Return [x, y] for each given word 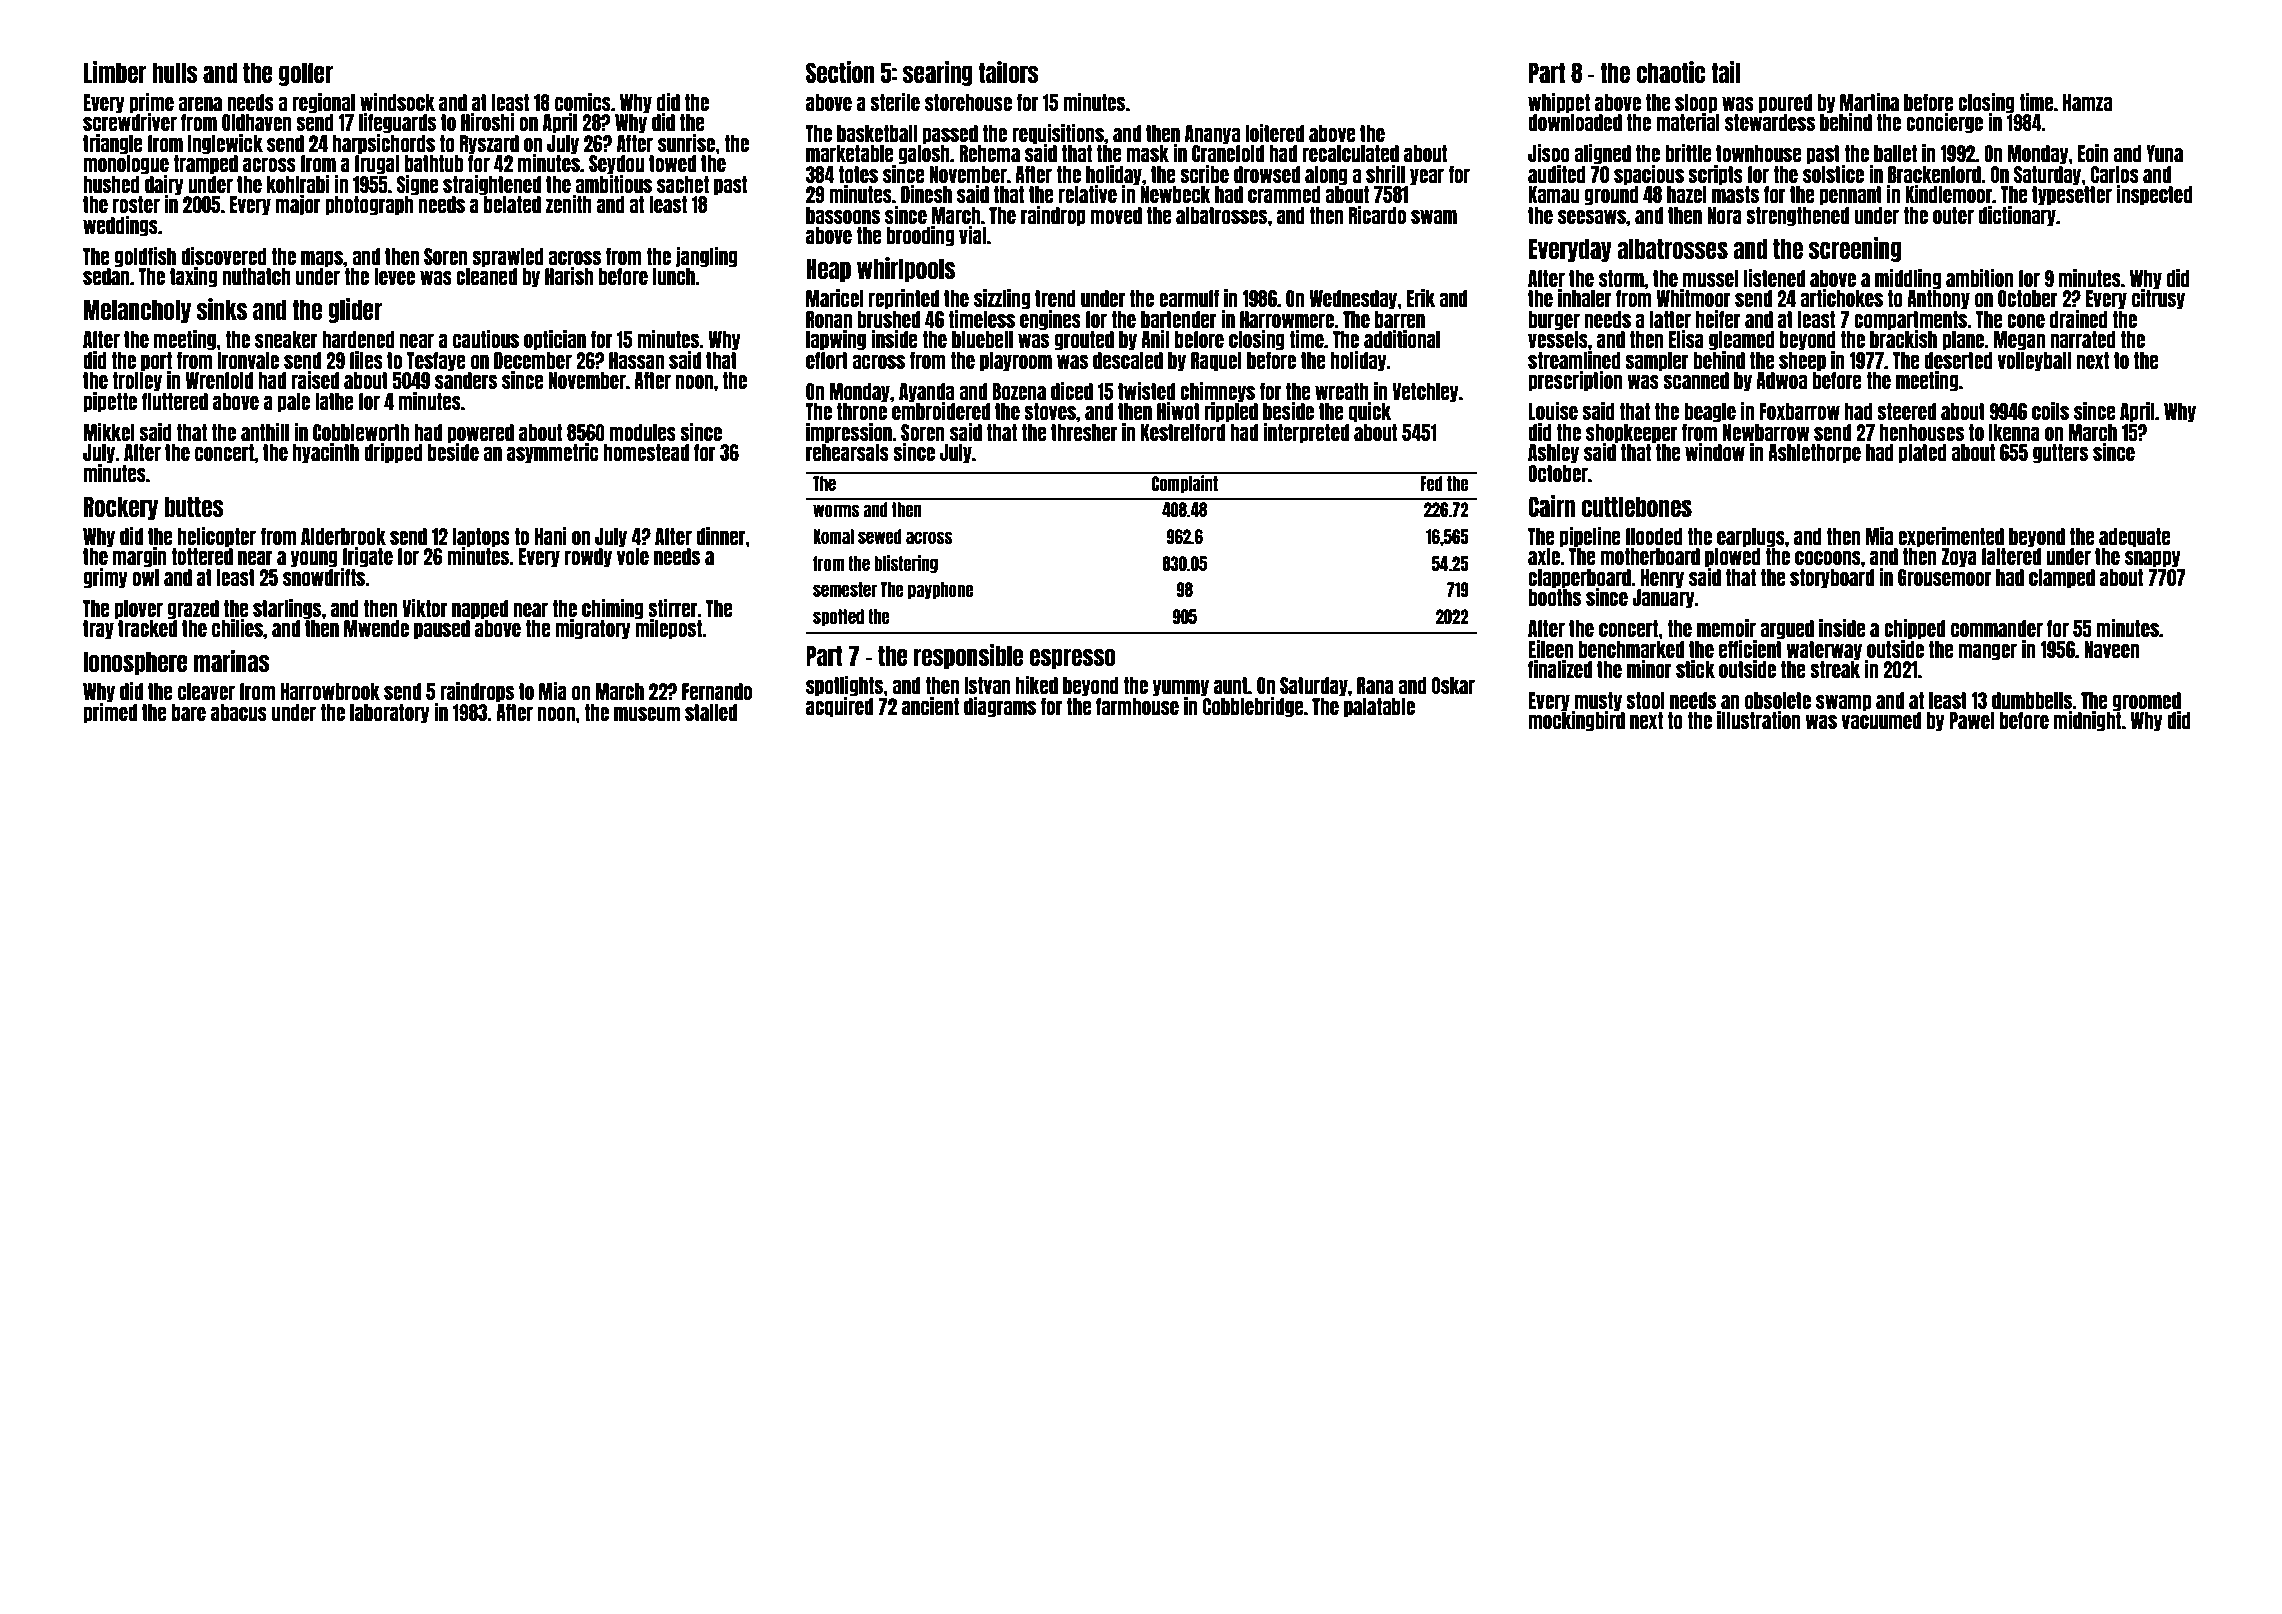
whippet [1559, 103]
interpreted [1306, 433]
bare [189, 712]
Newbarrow [1766, 432]
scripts [1715, 175]
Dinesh [926, 194]
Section [840, 72]
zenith [569, 204]
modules [643, 432]
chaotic [1670, 72]
